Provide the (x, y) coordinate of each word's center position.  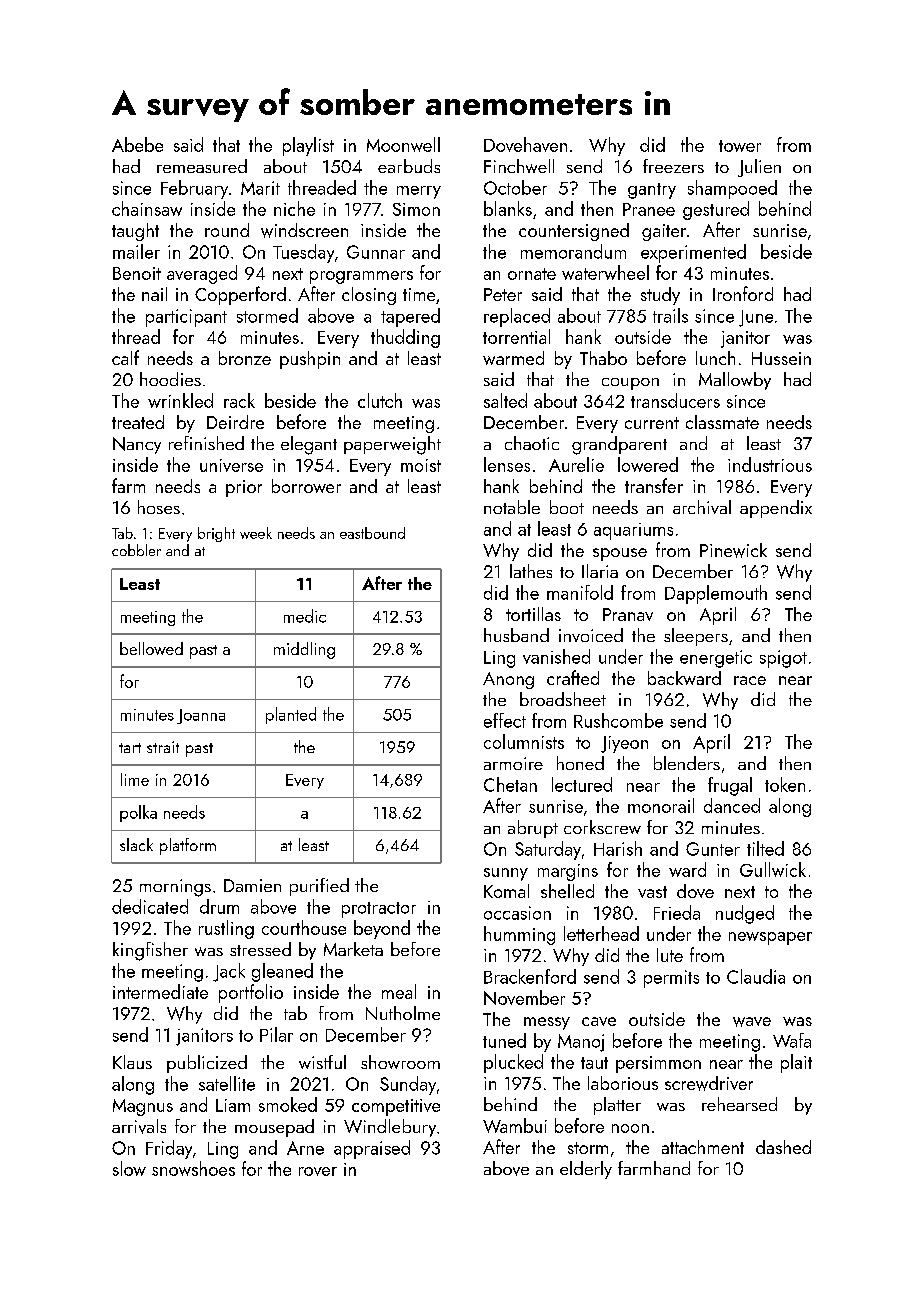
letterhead (601, 933)
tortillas (533, 614)
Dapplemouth (716, 594)
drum (219, 906)
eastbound (372, 533)
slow (129, 1168)
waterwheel (605, 272)
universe (231, 465)
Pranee (649, 209)
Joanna (201, 716)
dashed (783, 1147)
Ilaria (600, 571)
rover (318, 1171)
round (227, 230)
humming (519, 935)
